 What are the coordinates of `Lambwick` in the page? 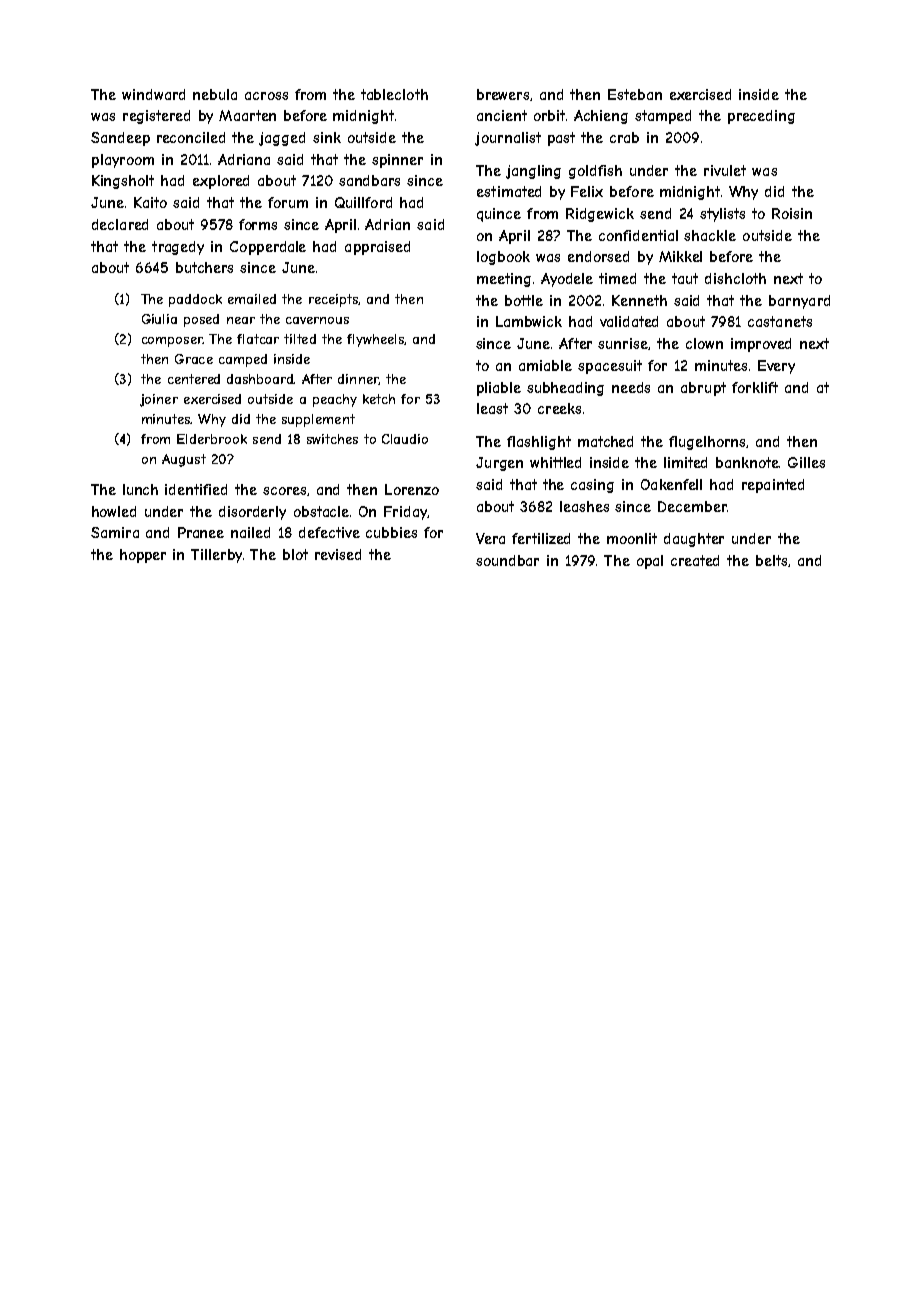 It's located at (529, 321).
